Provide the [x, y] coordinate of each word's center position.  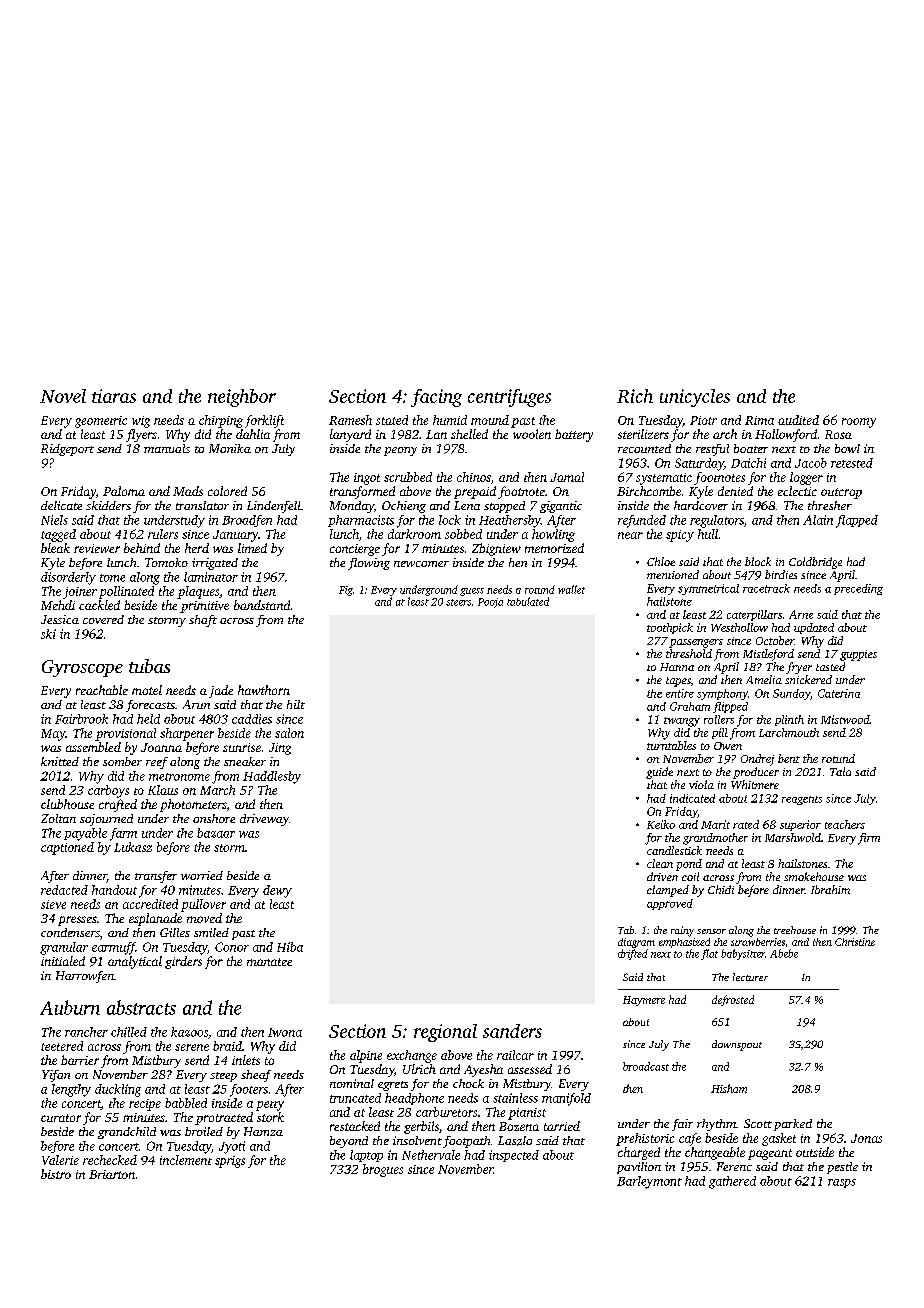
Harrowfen [85, 977]
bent [789, 758]
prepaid [475, 492]
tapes [678, 682]
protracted [224, 1118]
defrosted [733, 1000]
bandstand [262, 605]
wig [141, 422]
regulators [717, 521]
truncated [355, 1098]
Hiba [290, 947]
